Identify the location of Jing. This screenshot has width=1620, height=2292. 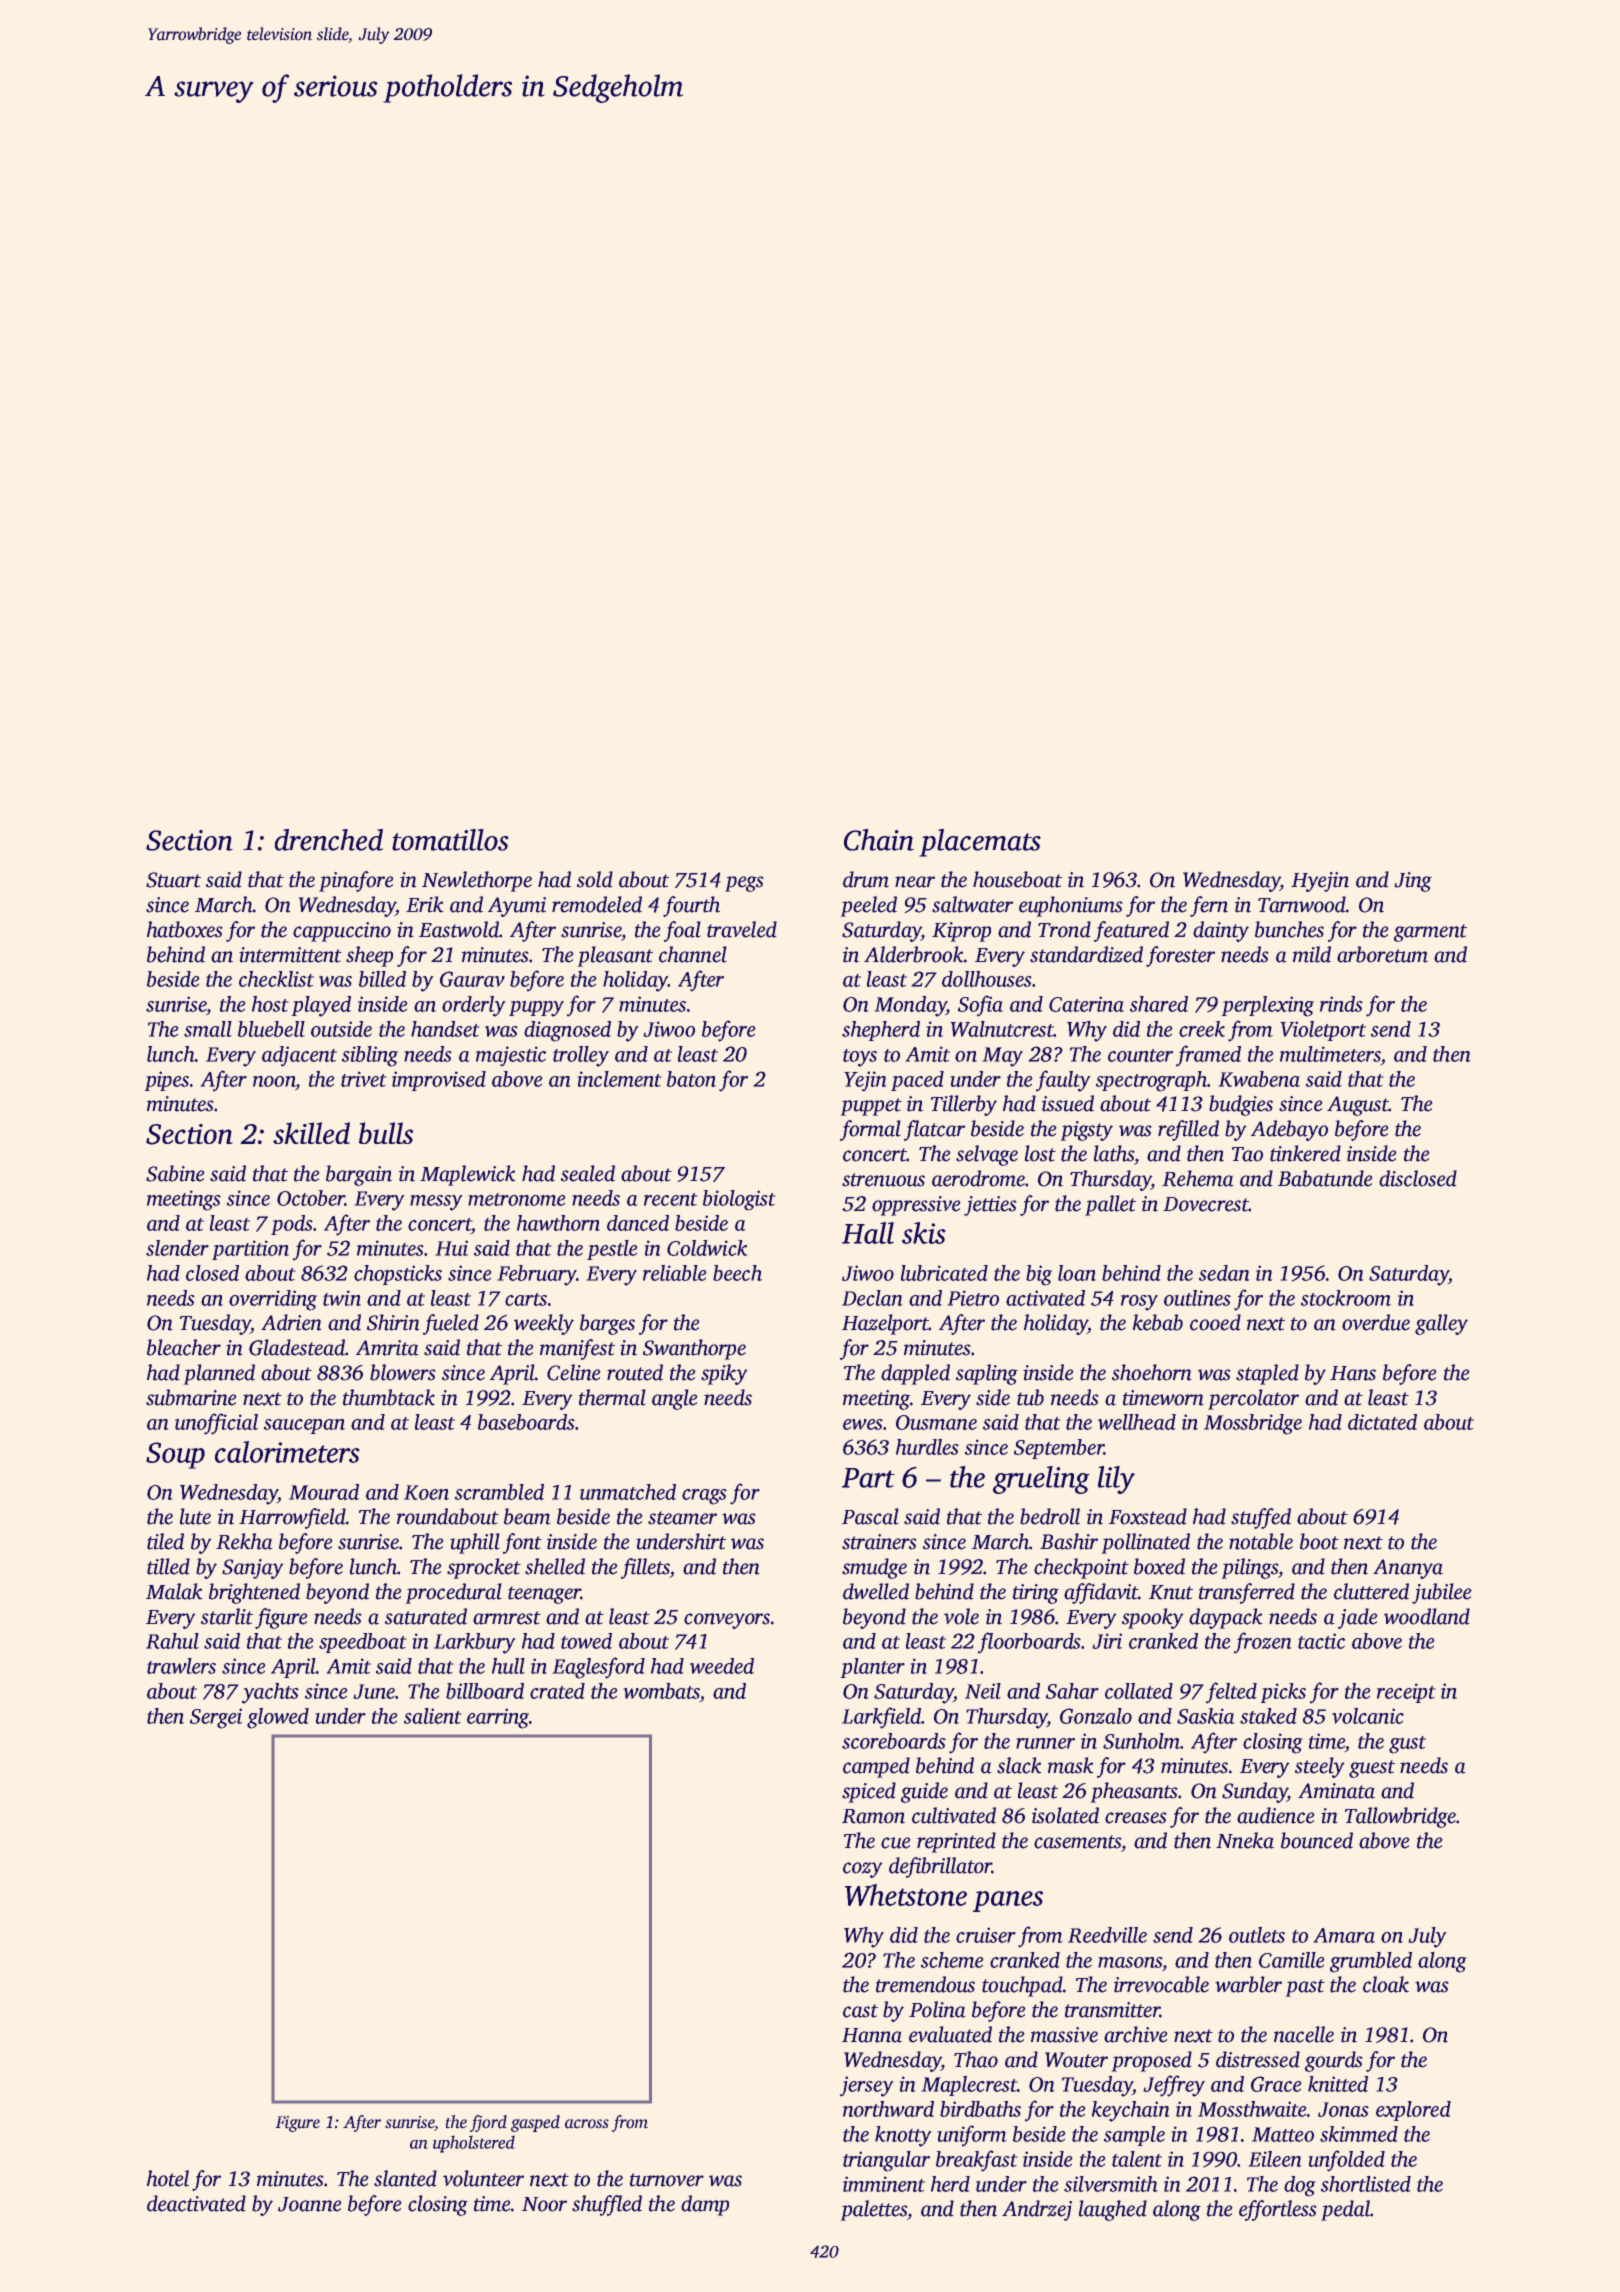
(1413, 882).
